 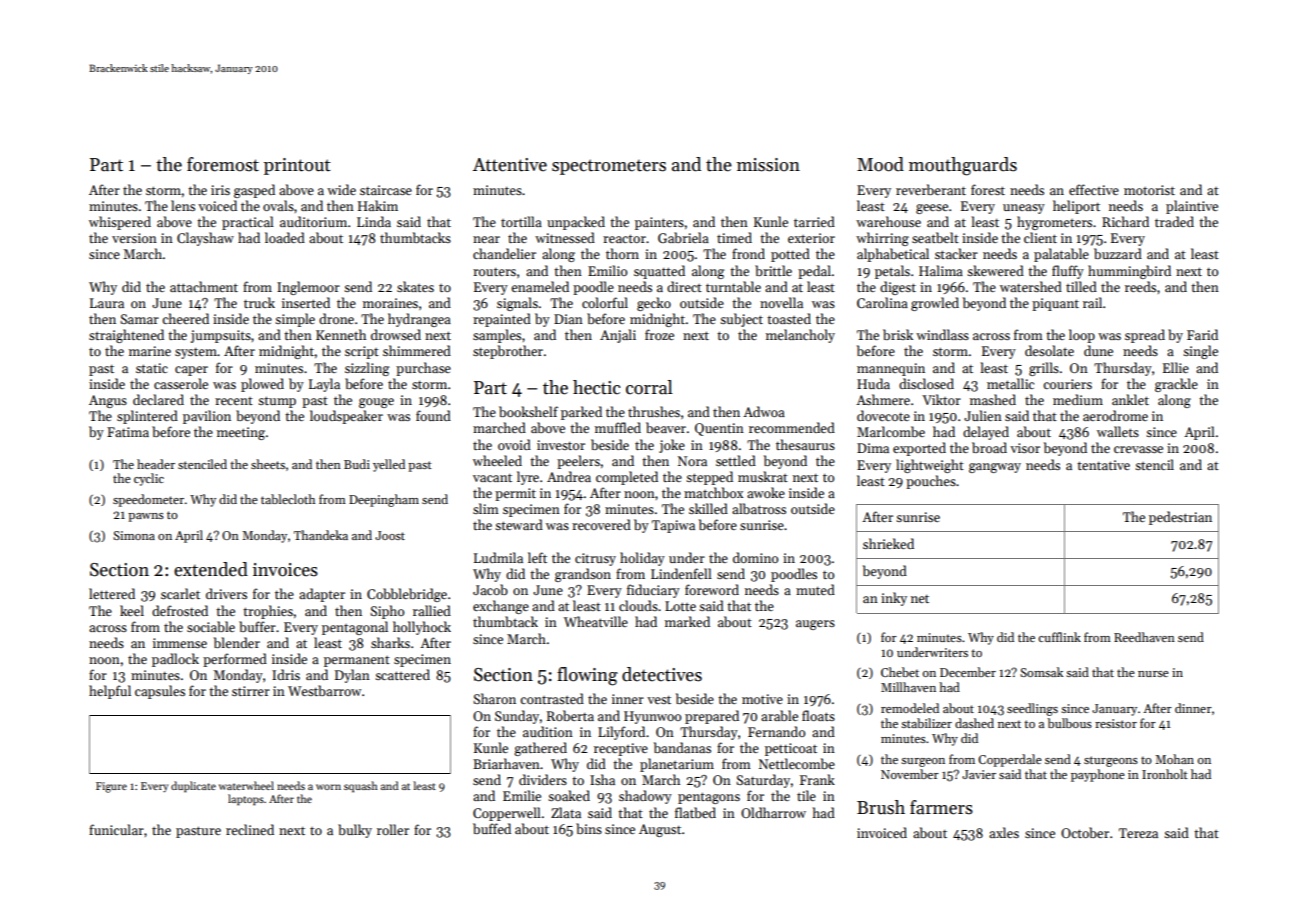 I want to click on Reedhaven, so click(x=1144, y=637).
